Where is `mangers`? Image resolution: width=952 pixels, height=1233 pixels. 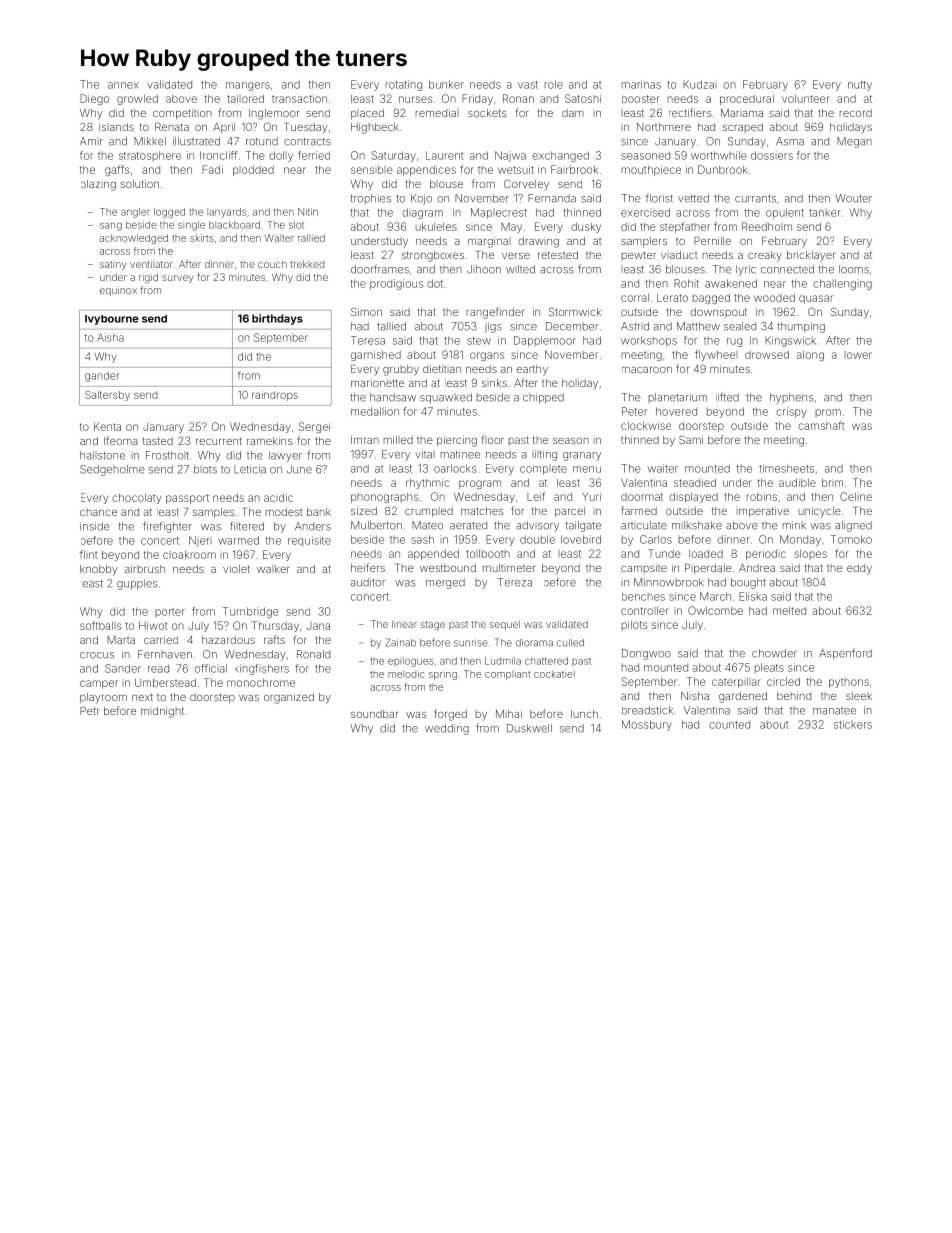
mangers is located at coordinates (248, 86).
